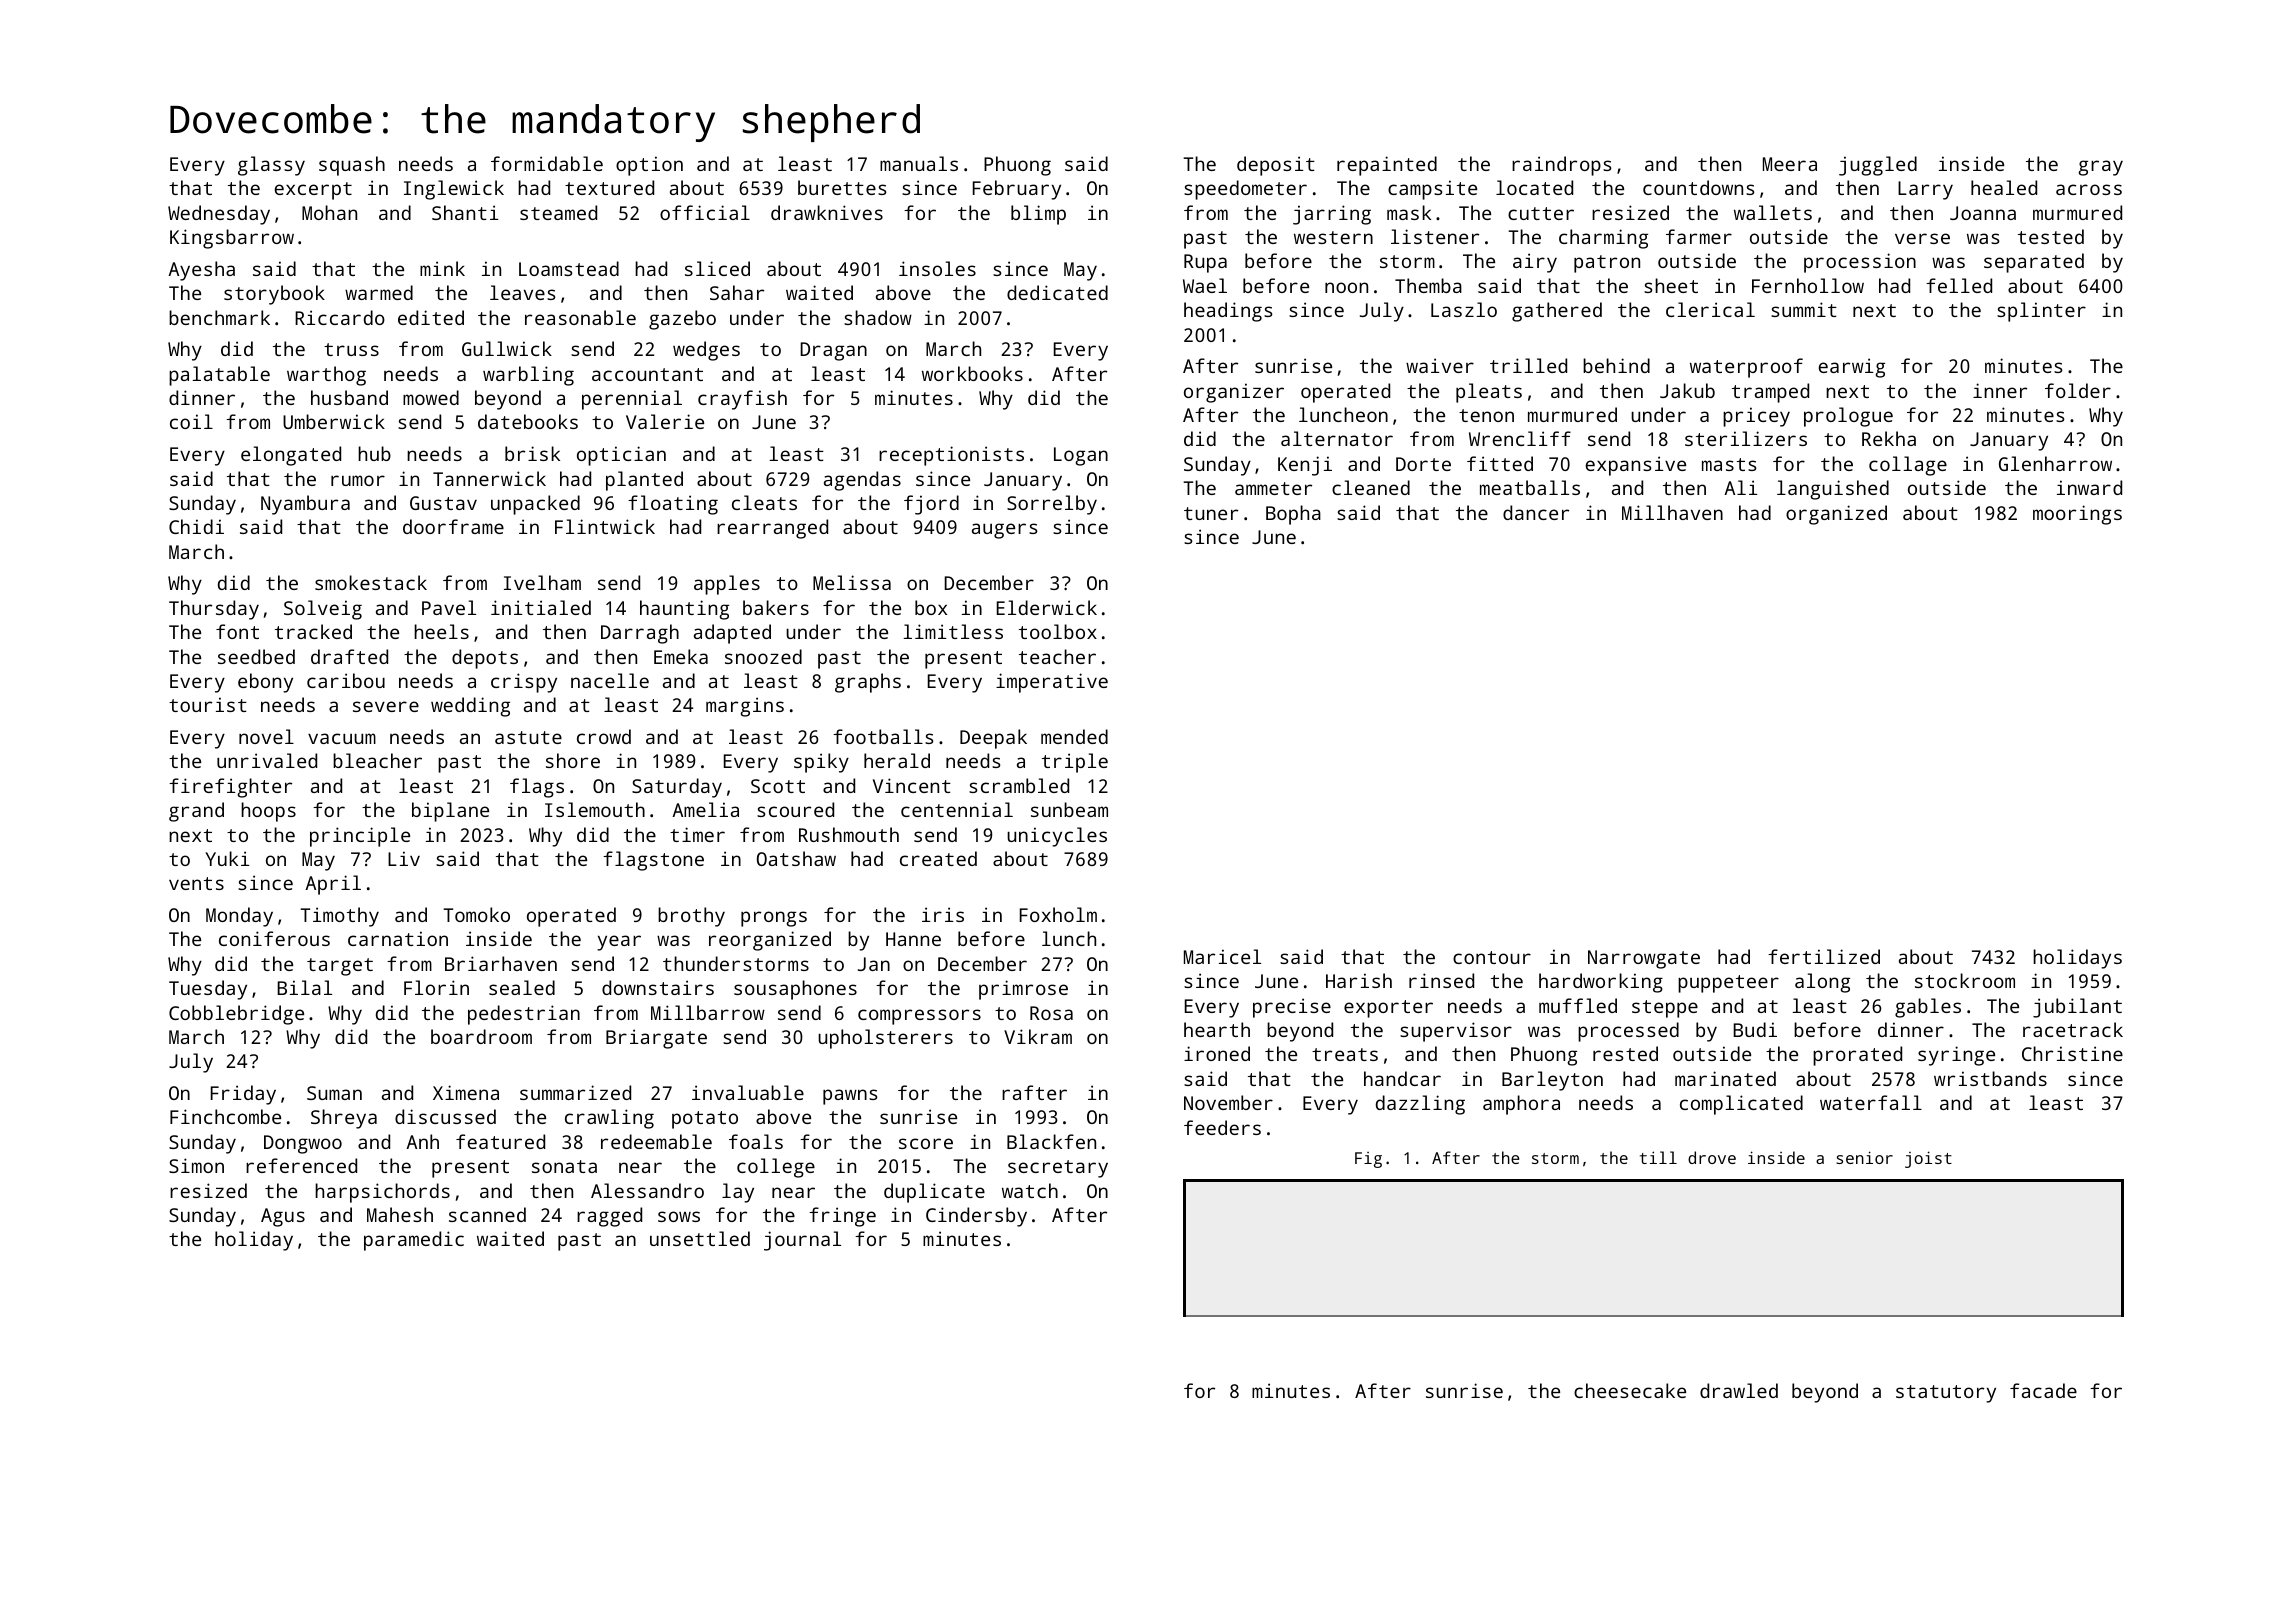 This document has width=2292, height=1620. I want to click on Budi, so click(1755, 1029).
